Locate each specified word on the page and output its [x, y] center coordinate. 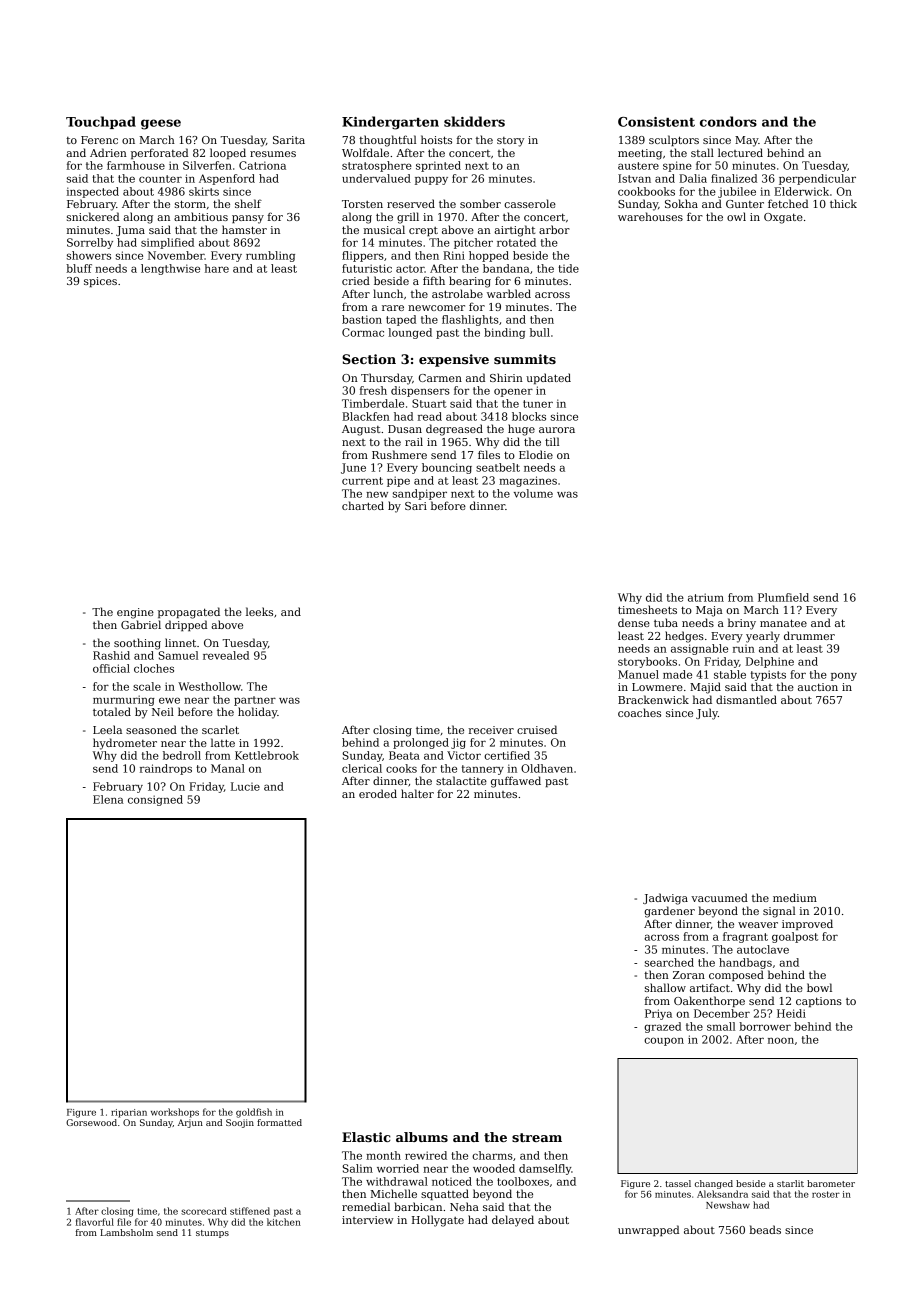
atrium [706, 597]
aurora [557, 430]
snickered [93, 216]
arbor [554, 229]
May [746, 141]
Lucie [245, 786]
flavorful [95, 1222]
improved [807, 924]
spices [100, 282]
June [353, 468]
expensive [454, 360]
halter [417, 793]
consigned [155, 800]
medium [795, 897]
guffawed [516, 782]
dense [634, 622]
